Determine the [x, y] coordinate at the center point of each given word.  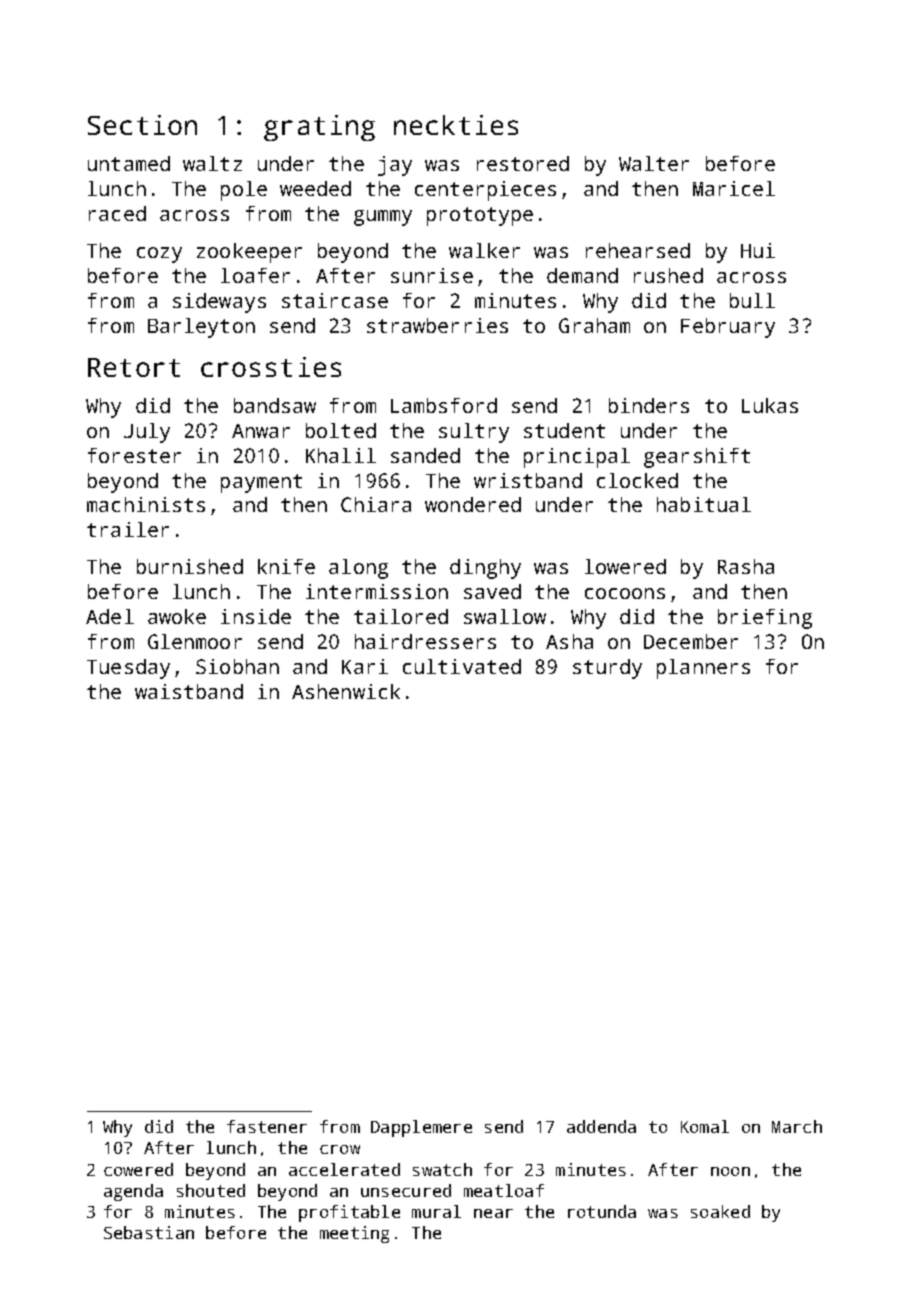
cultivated [462, 666]
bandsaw [275, 405]
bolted [341, 430]
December [691, 641]
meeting [354, 1234]
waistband [189, 691]
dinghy [485, 569]
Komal [705, 1126]
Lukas [770, 405]
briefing [765, 619]
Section [142, 125]
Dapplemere [421, 1128]
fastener [267, 1126]
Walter [654, 163]
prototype [480, 216]
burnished [190, 566]
